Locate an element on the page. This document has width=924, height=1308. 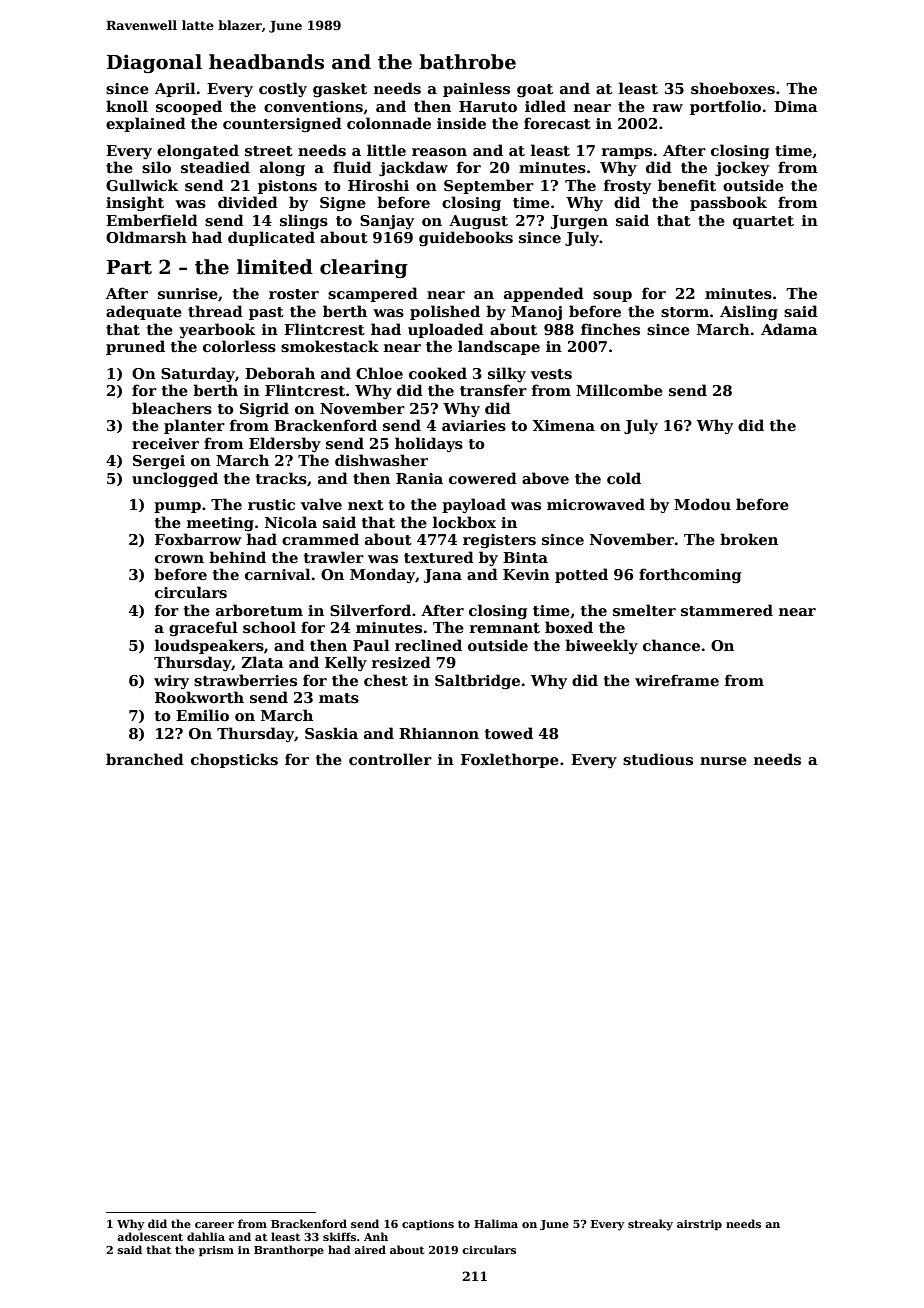
remnant is located at coordinates (505, 628).
